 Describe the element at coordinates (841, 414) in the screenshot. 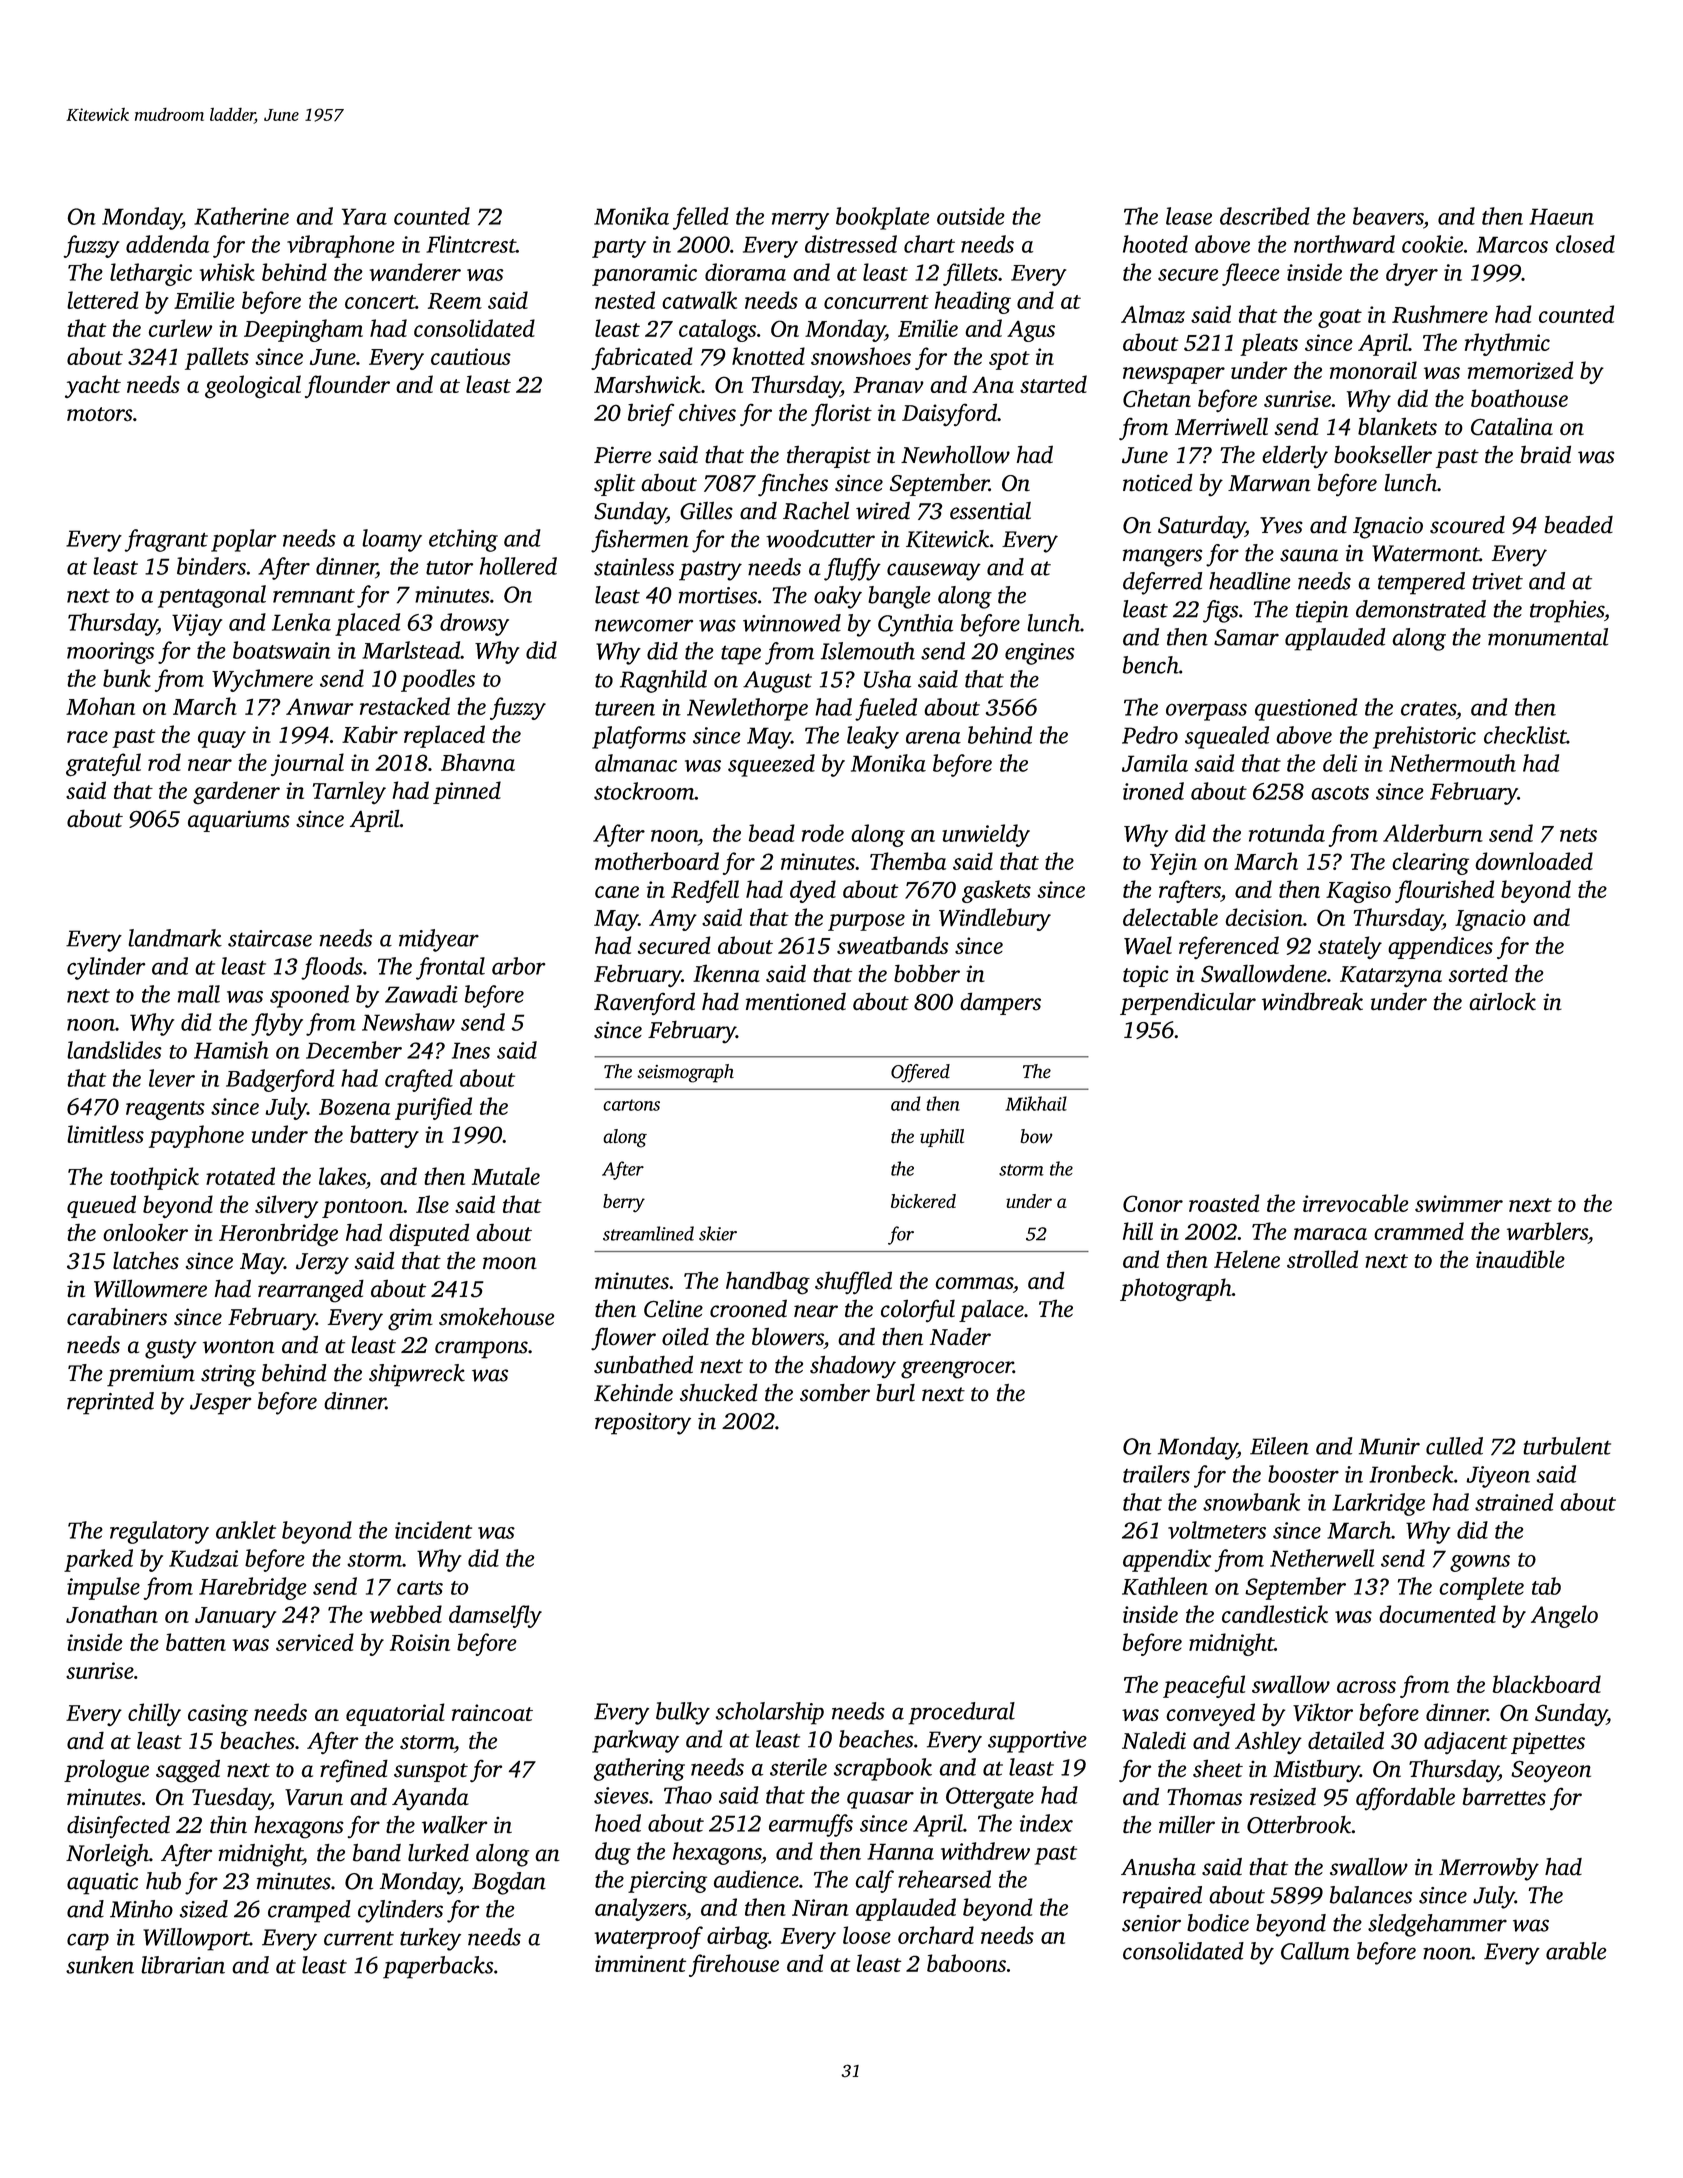

I see `florist` at that location.
